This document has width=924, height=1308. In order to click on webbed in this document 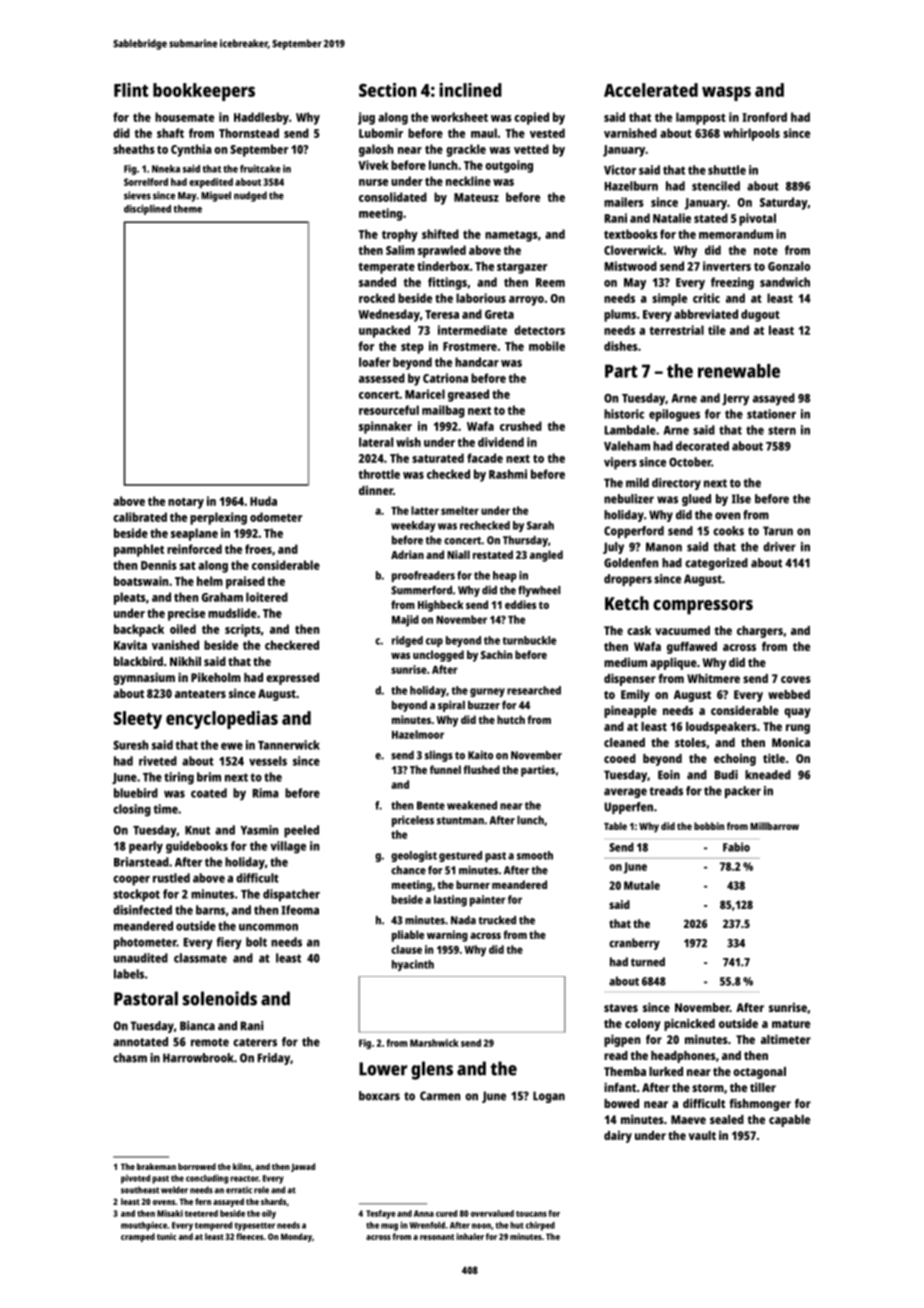, I will do `click(789, 694)`.
